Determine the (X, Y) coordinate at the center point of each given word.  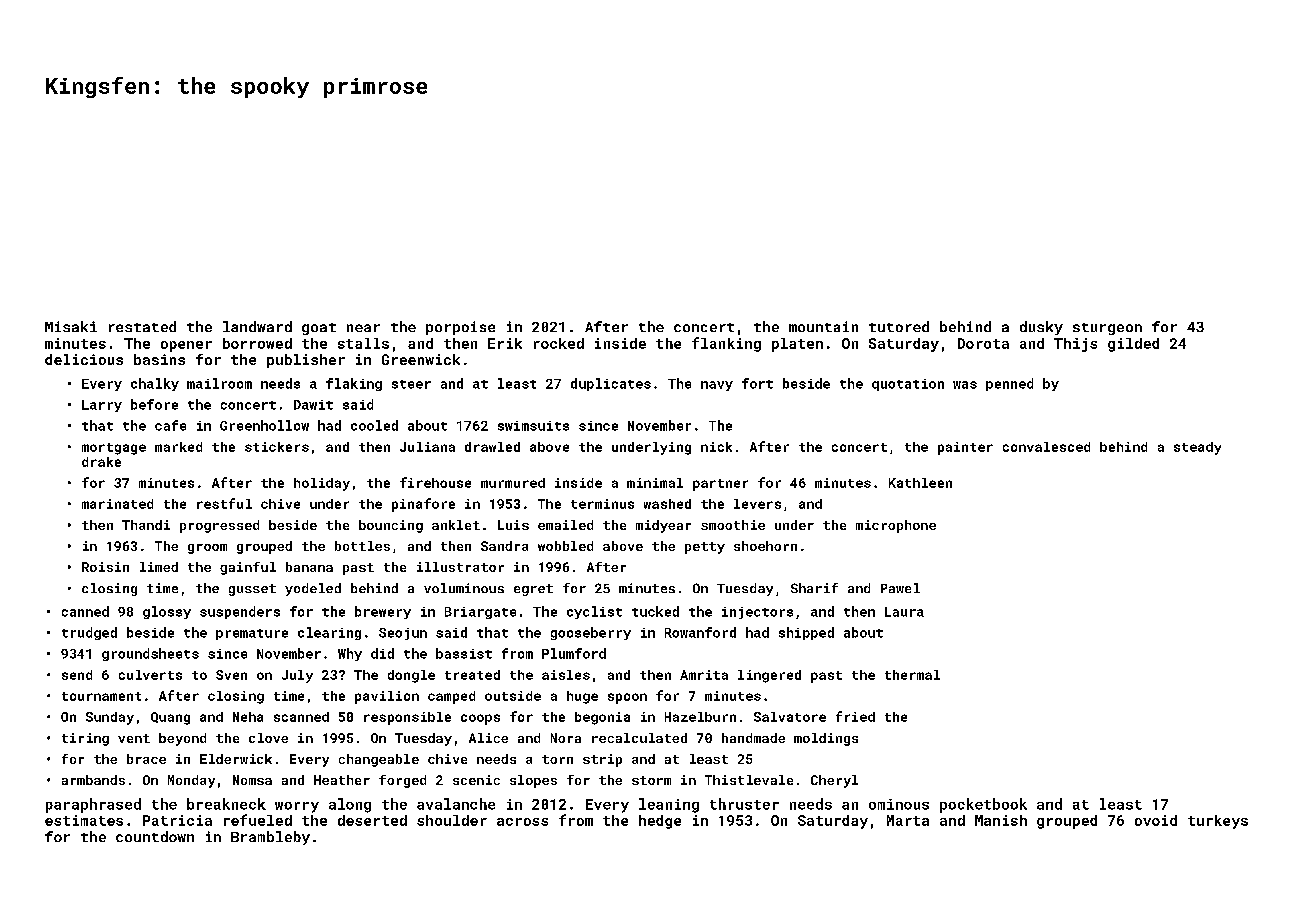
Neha (248, 717)
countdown (155, 836)
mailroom (219, 383)
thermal (912, 675)
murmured (513, 483)
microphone (896, 526)
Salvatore (790, 717)
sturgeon (1107, 329)
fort (757, 383)
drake (101, 462)
